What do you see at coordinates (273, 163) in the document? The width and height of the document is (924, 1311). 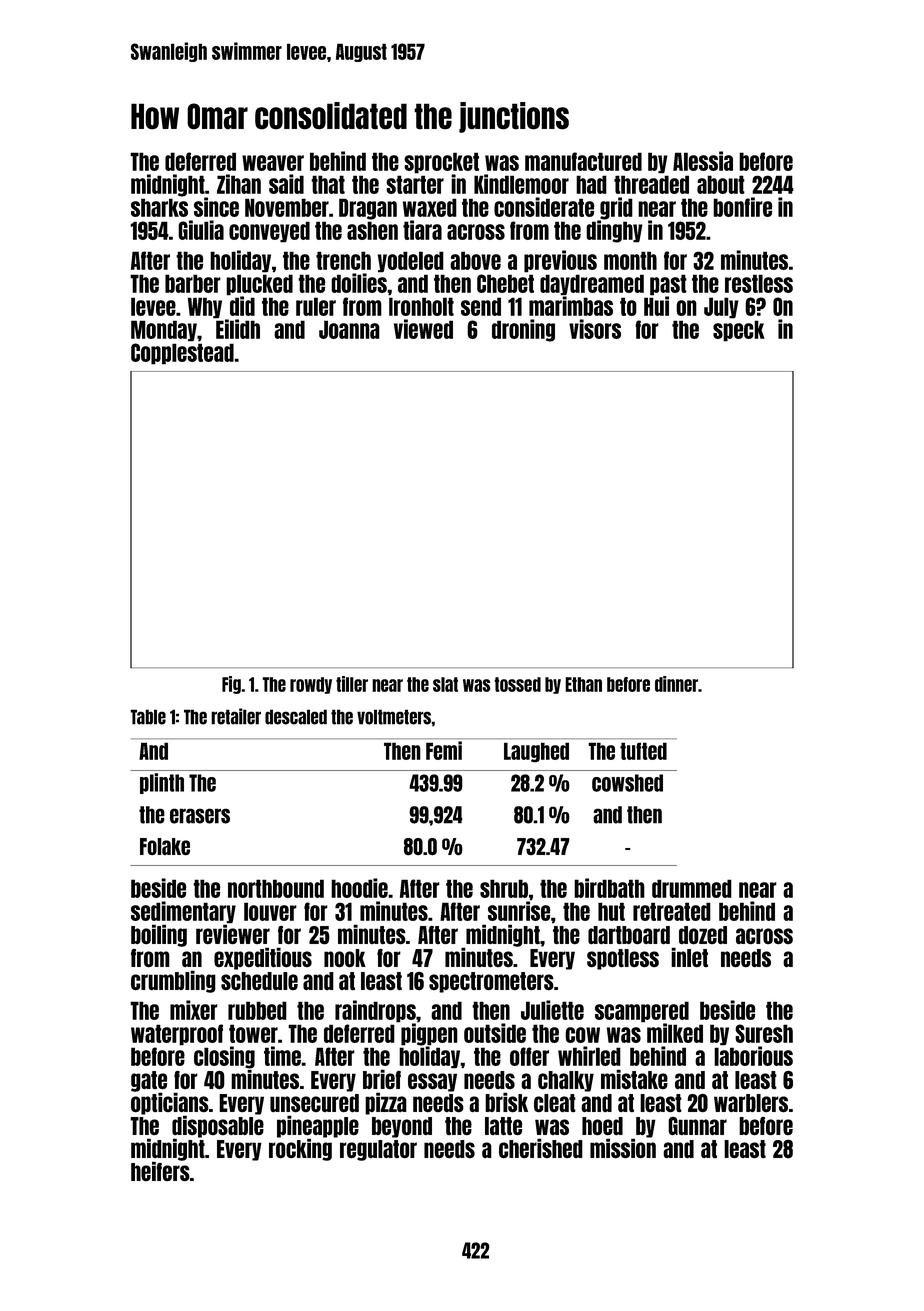 I see `weaver` at bounding box center [273, 163].
